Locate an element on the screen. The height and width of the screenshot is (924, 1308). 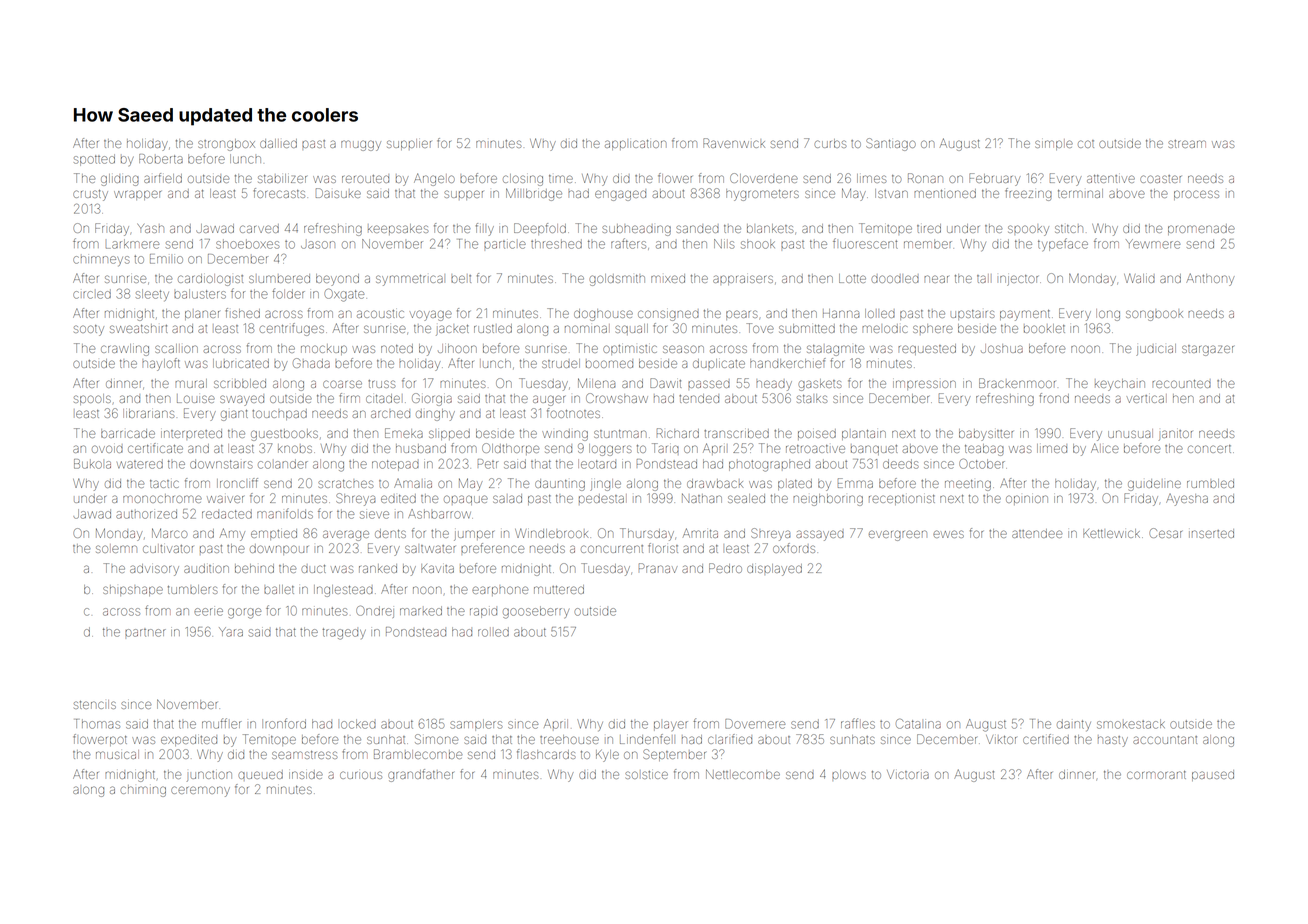
Oldthorpe is located at coordinates (510, 449).
